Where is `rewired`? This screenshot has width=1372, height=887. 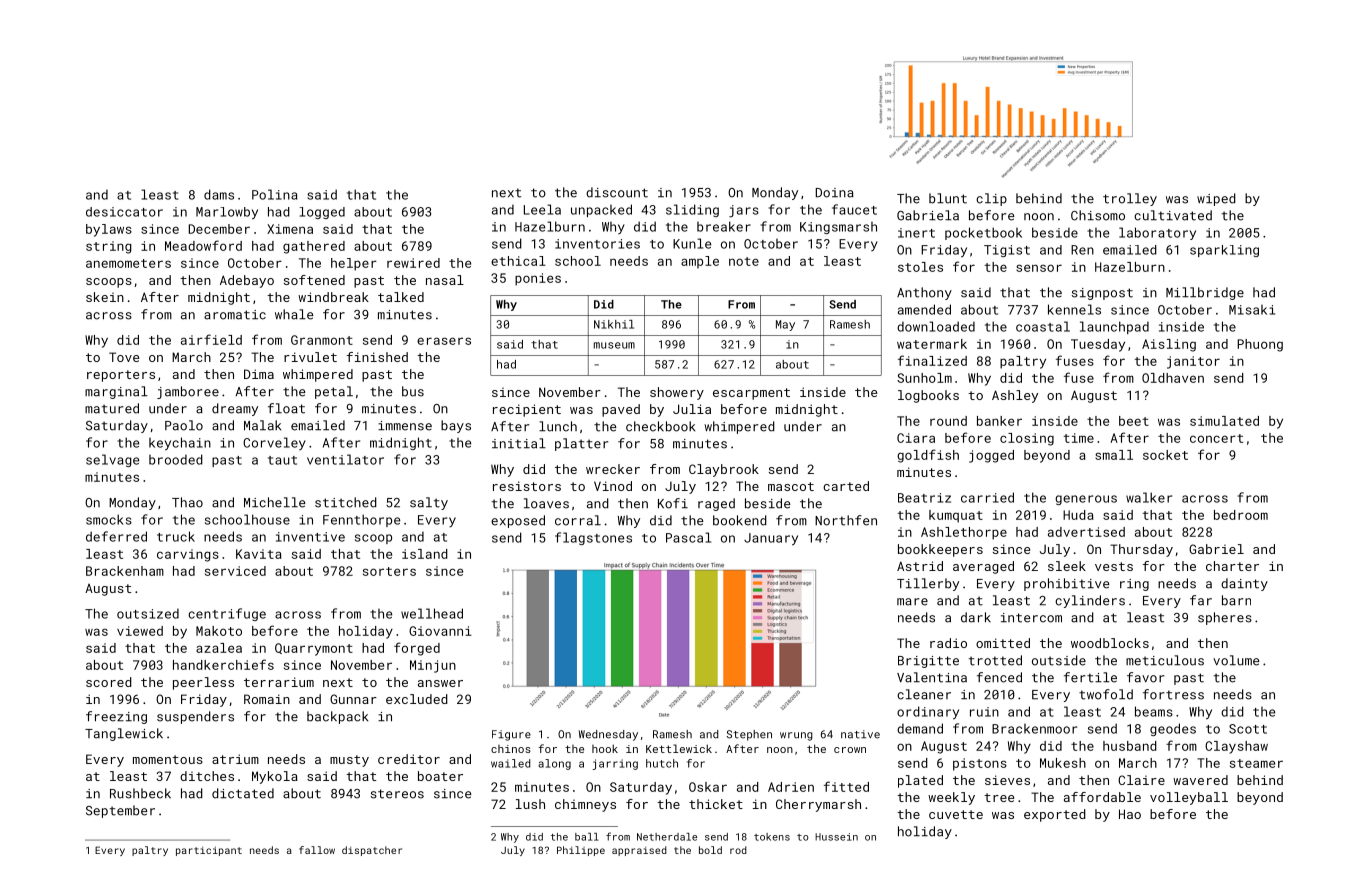 rewired is located at coordinates (413, 263).
